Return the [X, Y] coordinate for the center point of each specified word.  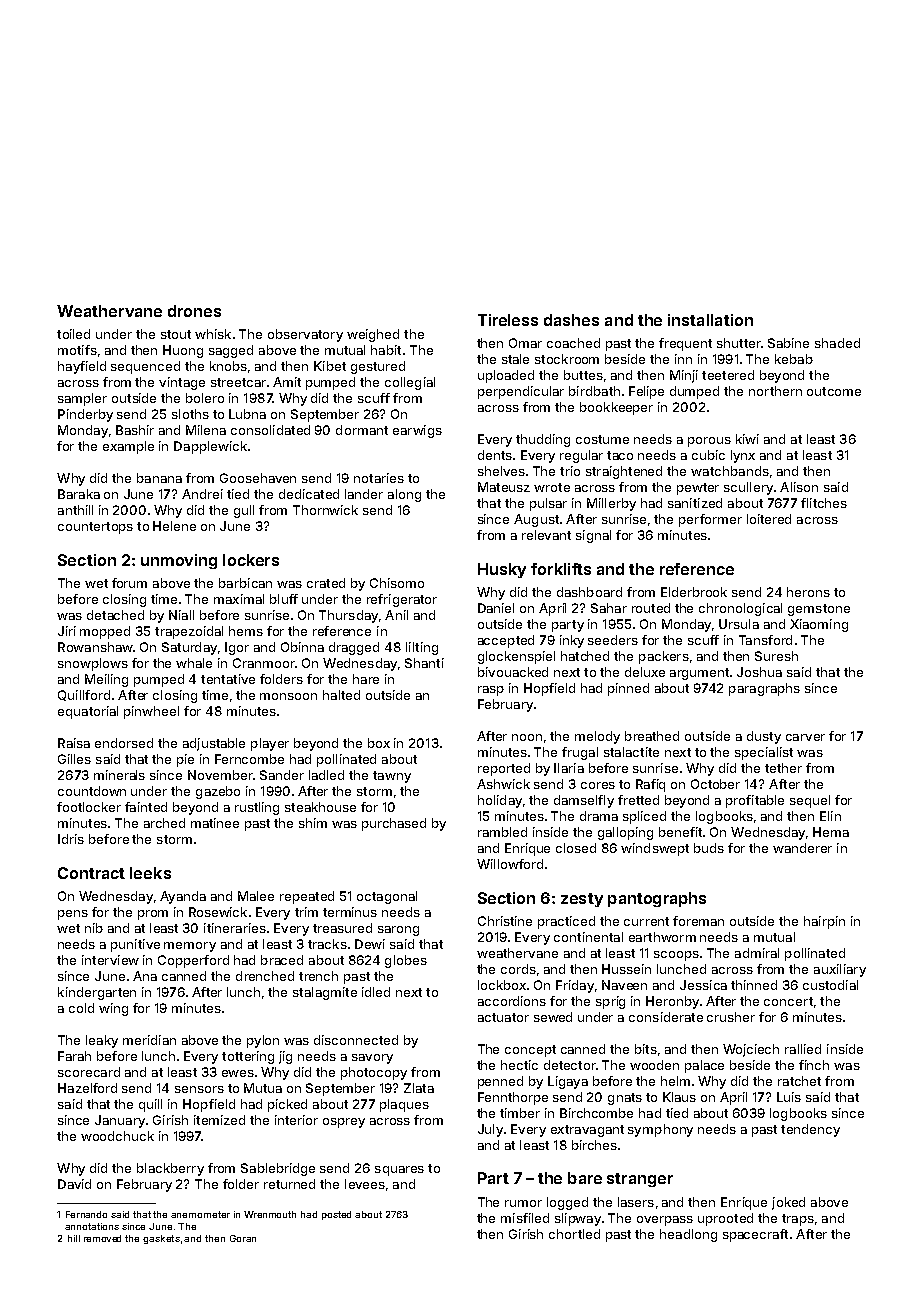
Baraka [79, 494]
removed [102, 1238]
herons [808, 592]
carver [805, 737]
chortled [574, 1234]
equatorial [88, 712]
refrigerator [402, 600]
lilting [422, 648]
